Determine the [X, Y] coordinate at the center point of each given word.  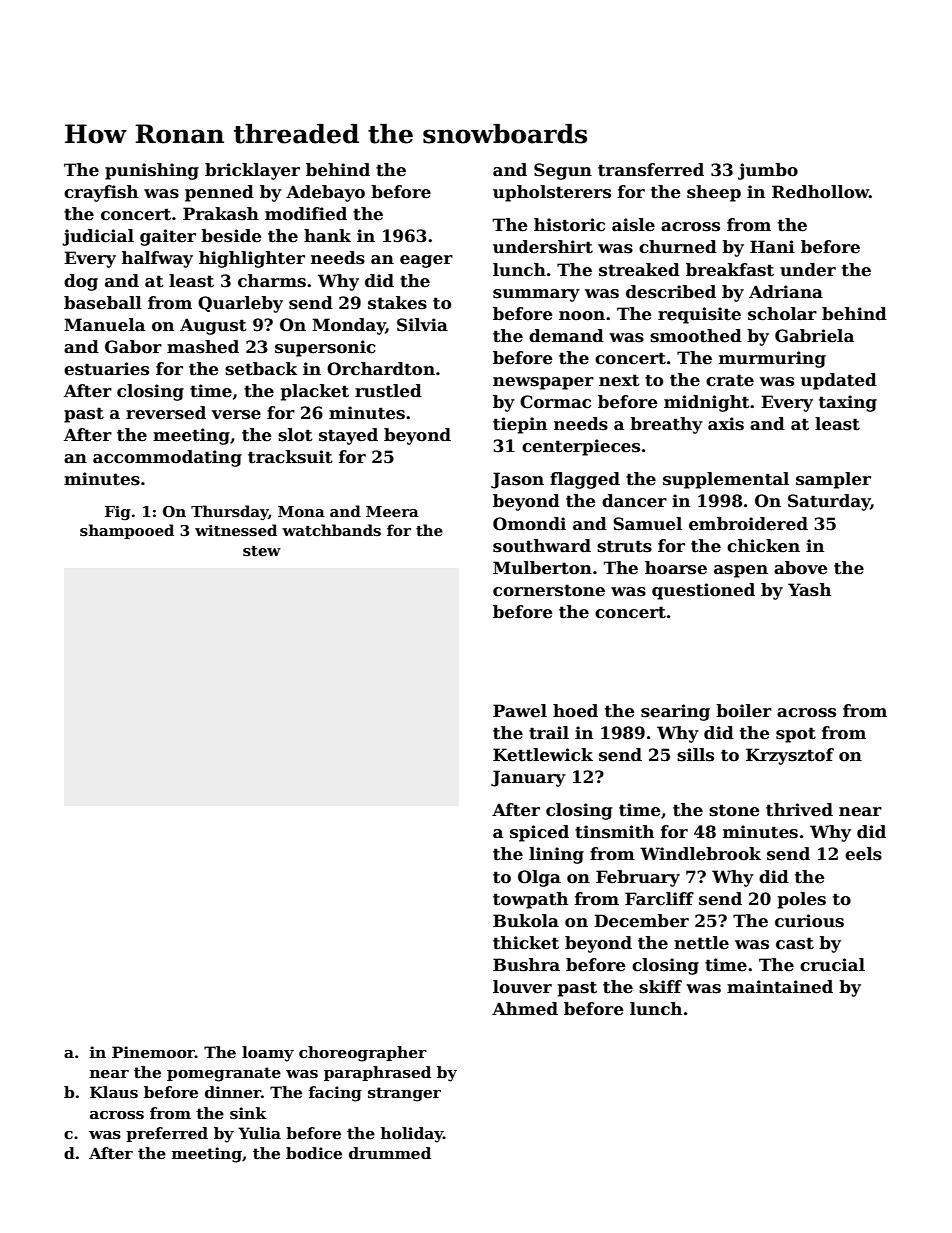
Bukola [526, 921]
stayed [348, 436]
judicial [98, 237]
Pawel [520, 711]
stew [262, 551]
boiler [744, 711]
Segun [563, 171]
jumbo [768, 171]
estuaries [106, 369]
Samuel [647, 524]
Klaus [114, 1092]
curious [809, 921]
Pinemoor [153, 1052]
